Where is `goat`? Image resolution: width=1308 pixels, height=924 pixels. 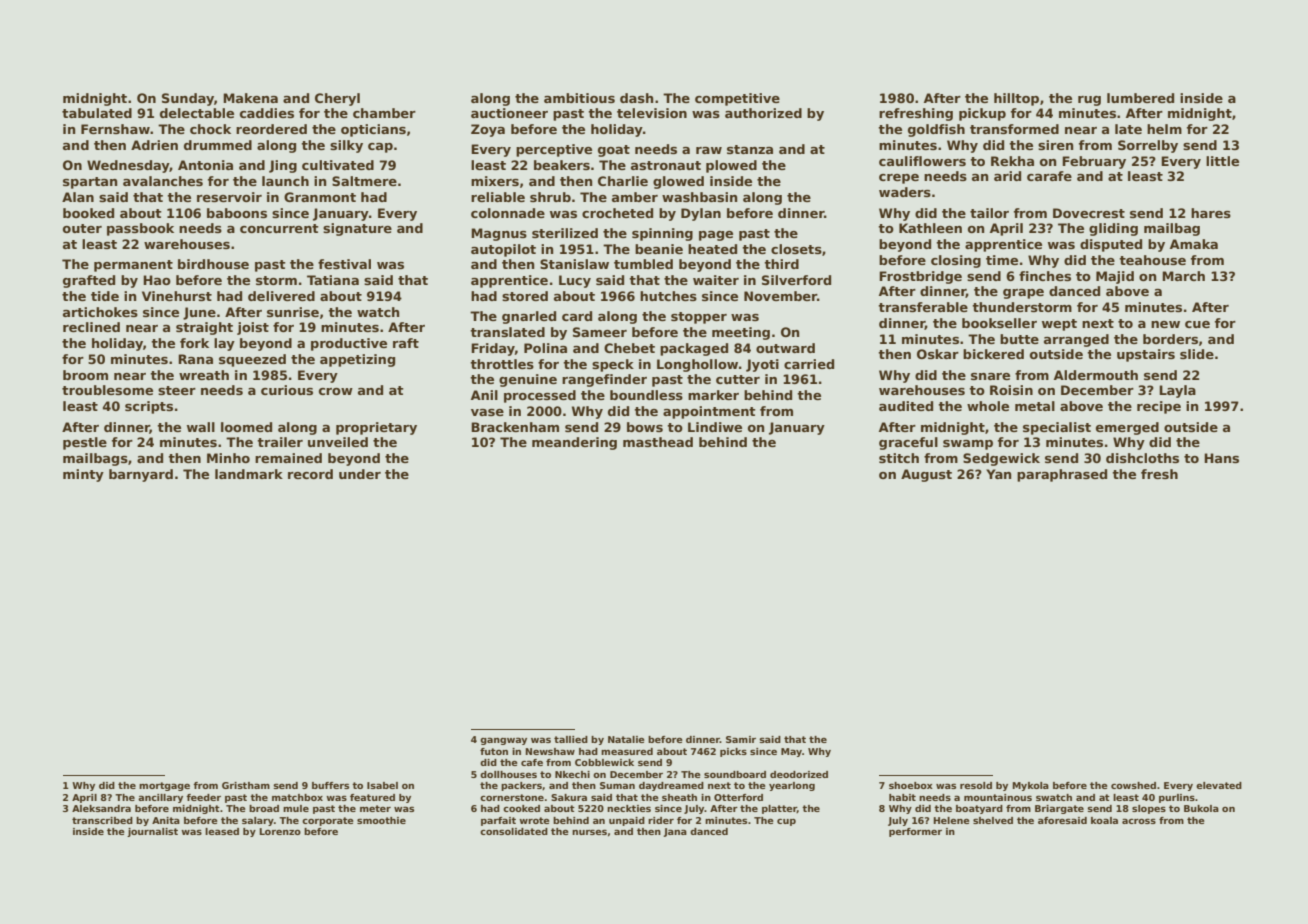
goat is located at coordinates (614, 151).
